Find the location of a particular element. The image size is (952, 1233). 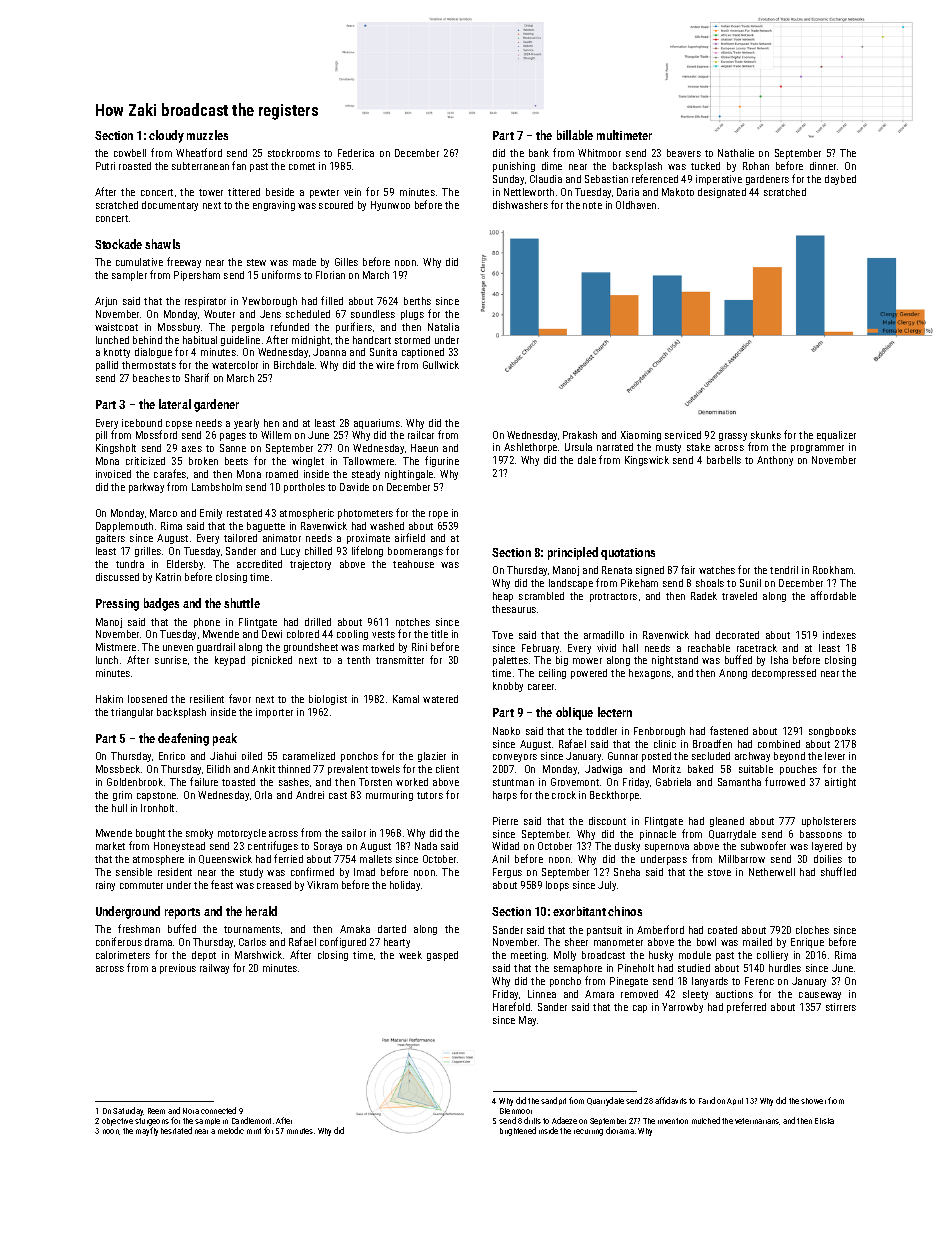

billable is located at coordinates (575, 135).
